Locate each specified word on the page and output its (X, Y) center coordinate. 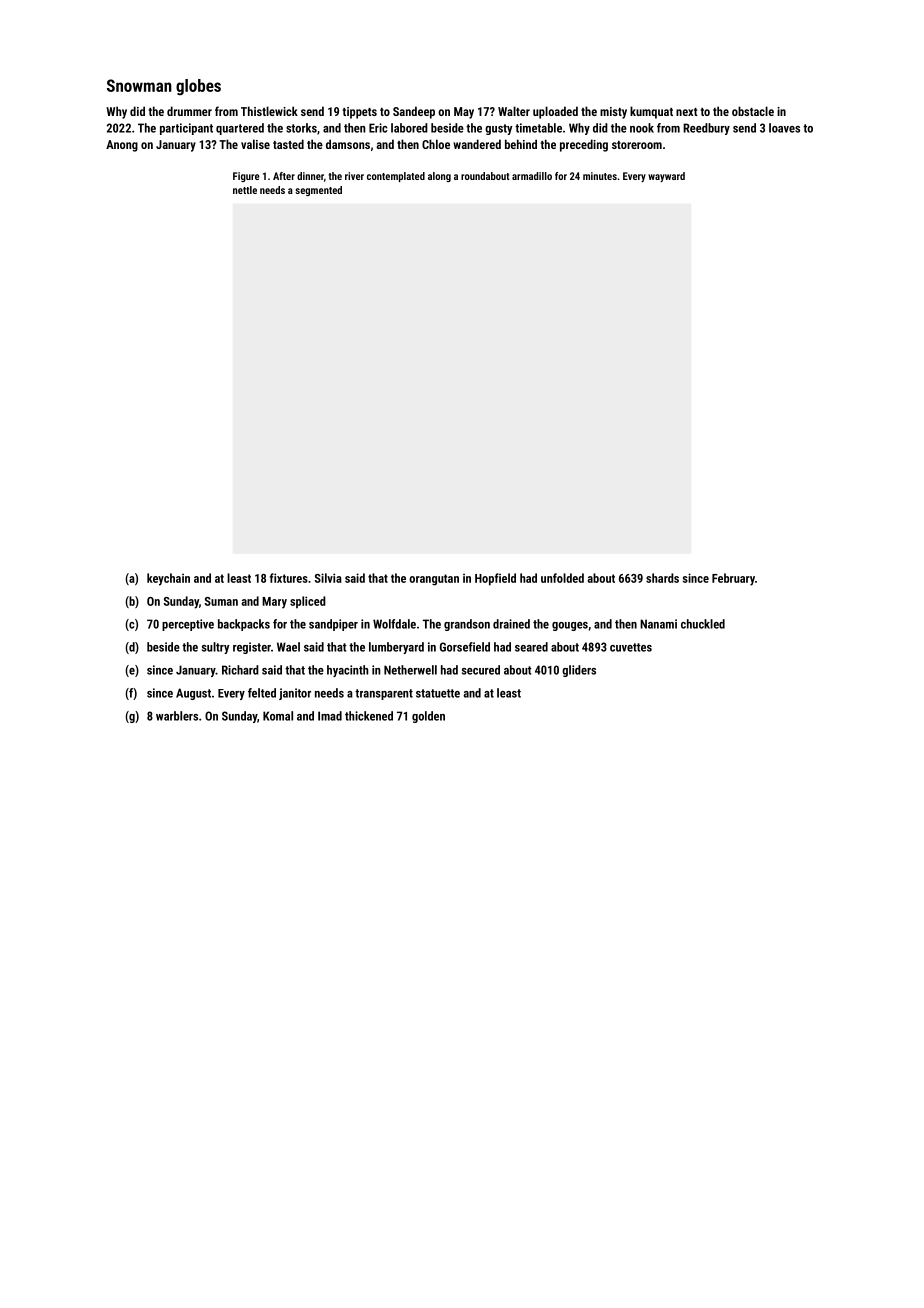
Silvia (328, 578)
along (439, 177)
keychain (168, 579)
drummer (189, 111)
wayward (666, 177)
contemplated (396, 177)
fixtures (289, 578)
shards (662, 578)
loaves (784, 128)
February (733, 579)
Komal (278, 716)
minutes (600, 176)
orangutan (434, 580)
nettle (245, 190)
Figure (246, 177)
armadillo (532, 176)
